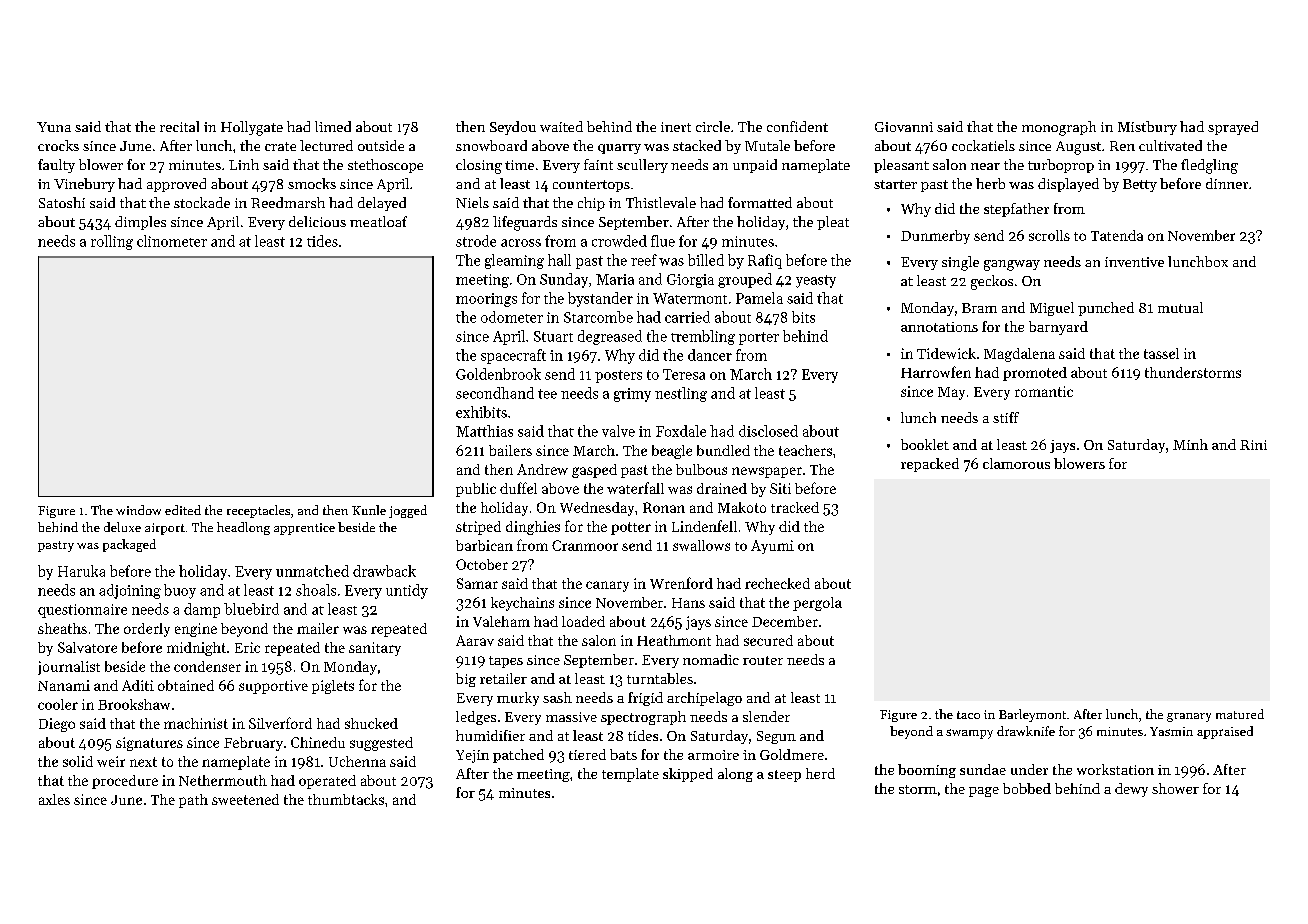  What do you see at coordinates (333, 126) in the screenshot?
I see `limed` at bounding box center [333, 126].
